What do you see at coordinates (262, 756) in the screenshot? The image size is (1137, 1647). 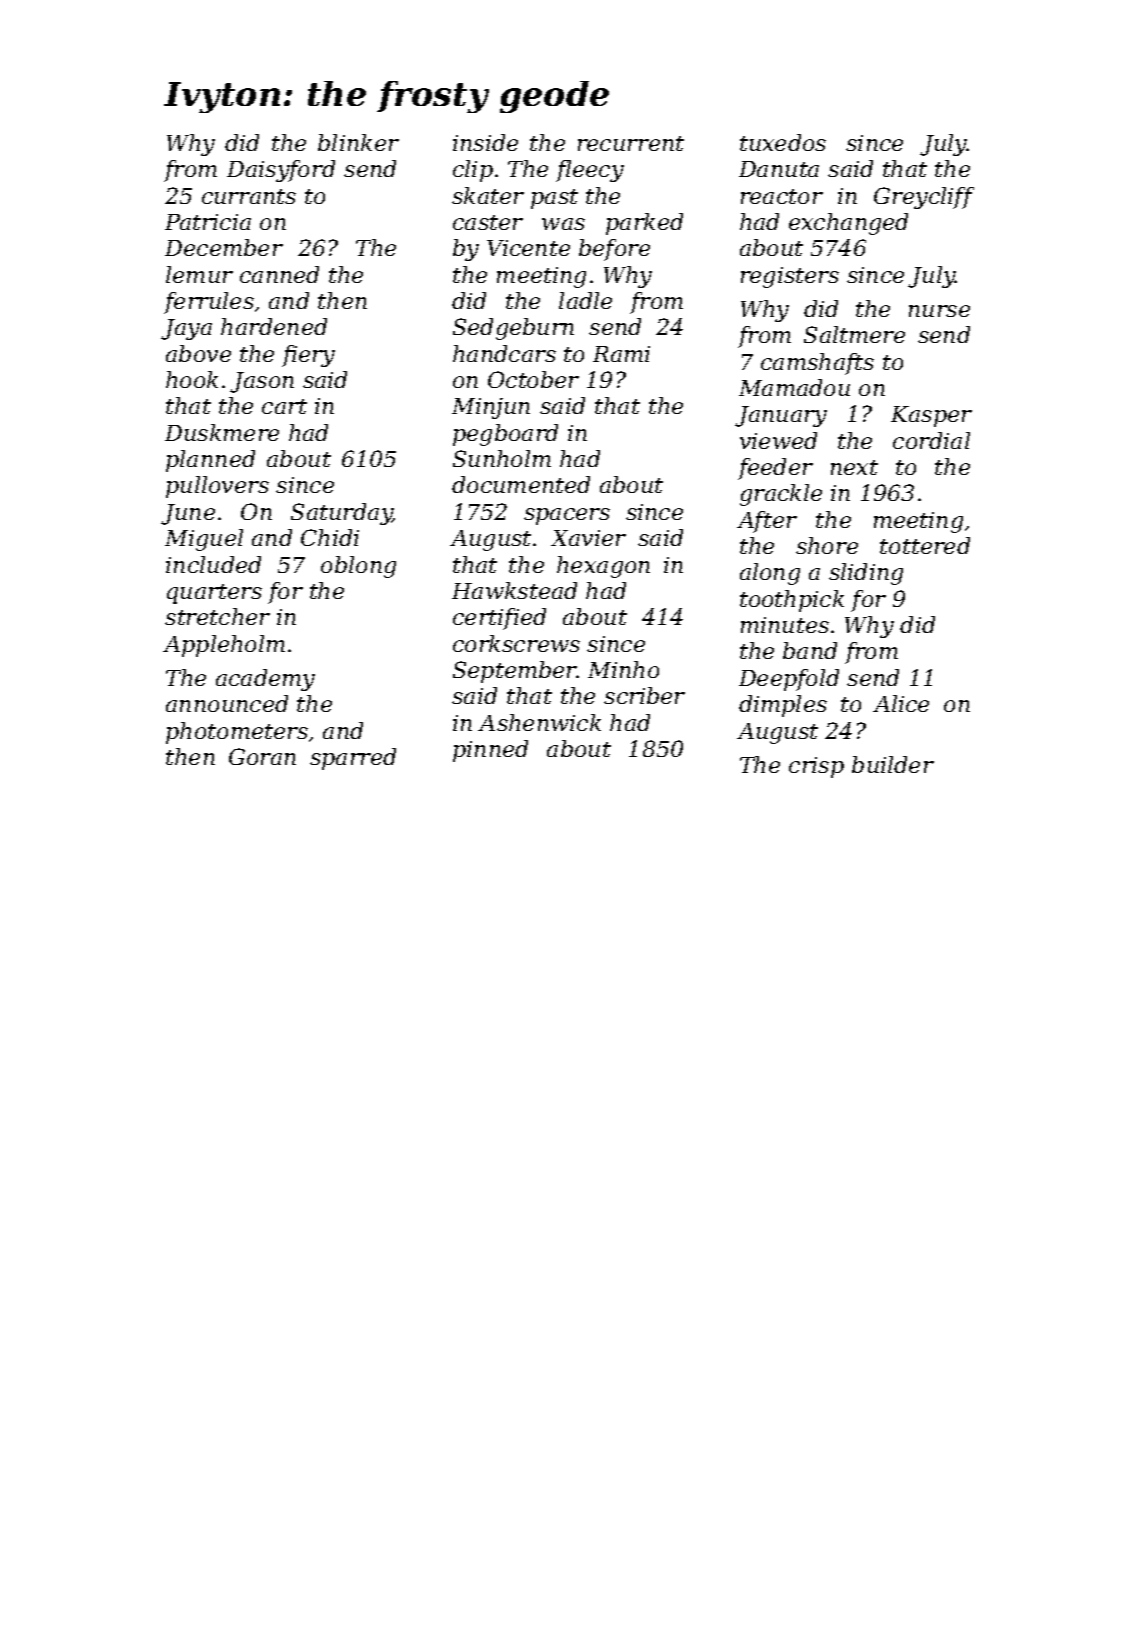 I see `Goran` at bounding box center [262, 756].
